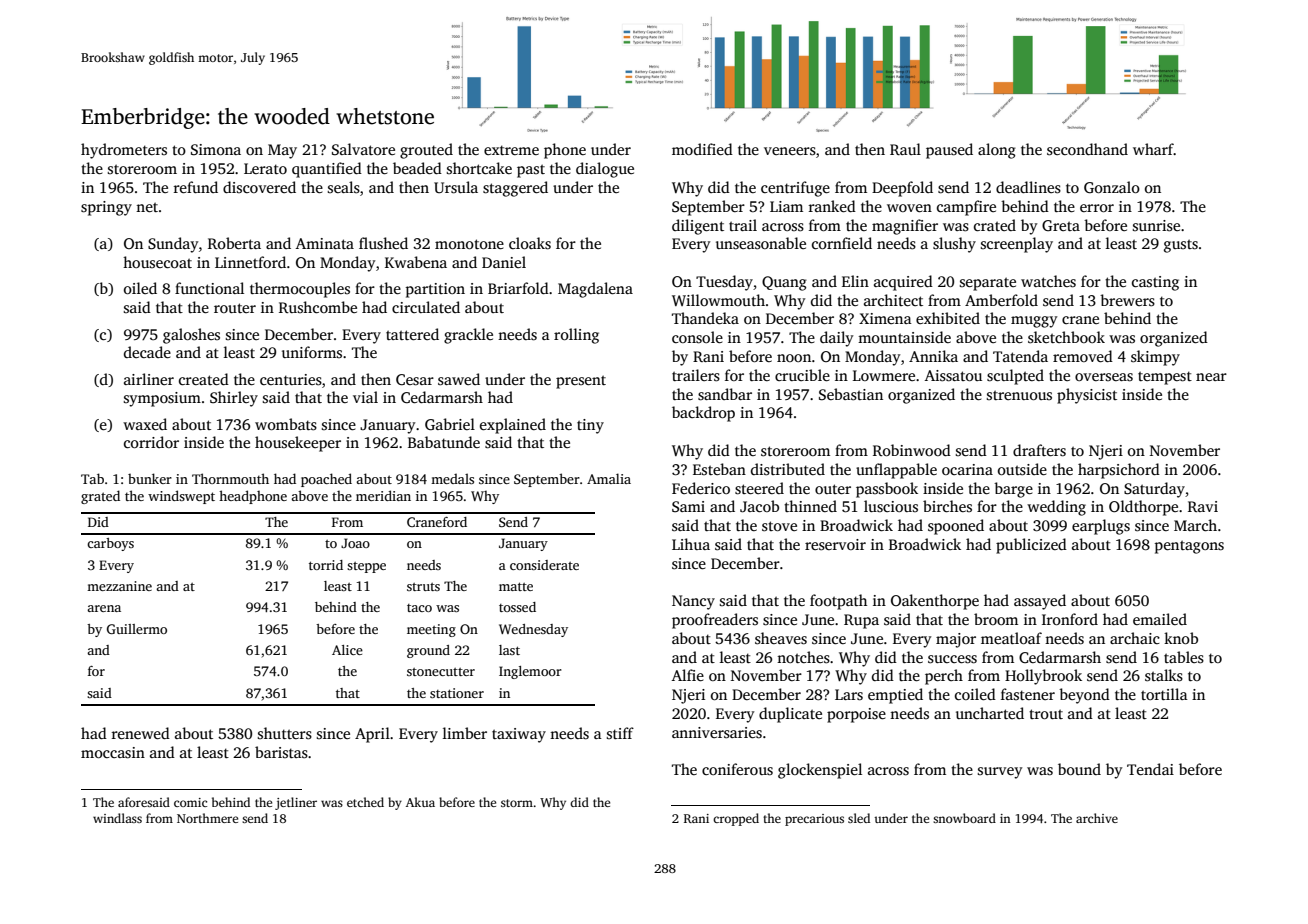 This screenshot has width=1308, height=924. Describe the element at coordinates (967, 469) in the screenshot. I see `ocarina` at that location.
